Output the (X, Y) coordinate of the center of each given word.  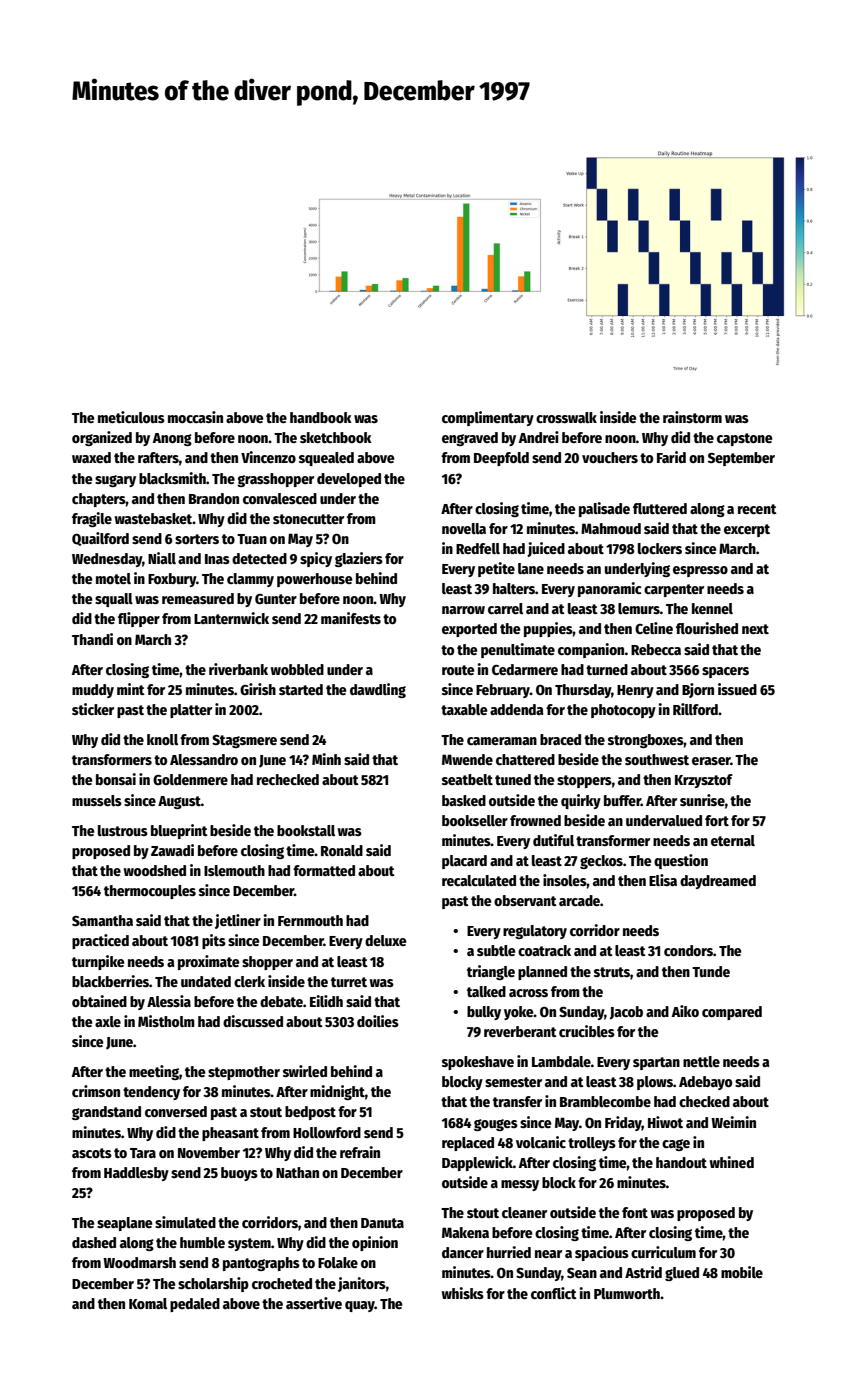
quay (360, 1306)
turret (349, 982)
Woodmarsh (139, 1262)
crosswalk (566, 417)
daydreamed (718, 882)
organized (102, 438)
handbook (321, 417)
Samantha (102, 920)
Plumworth (627, 1293)
